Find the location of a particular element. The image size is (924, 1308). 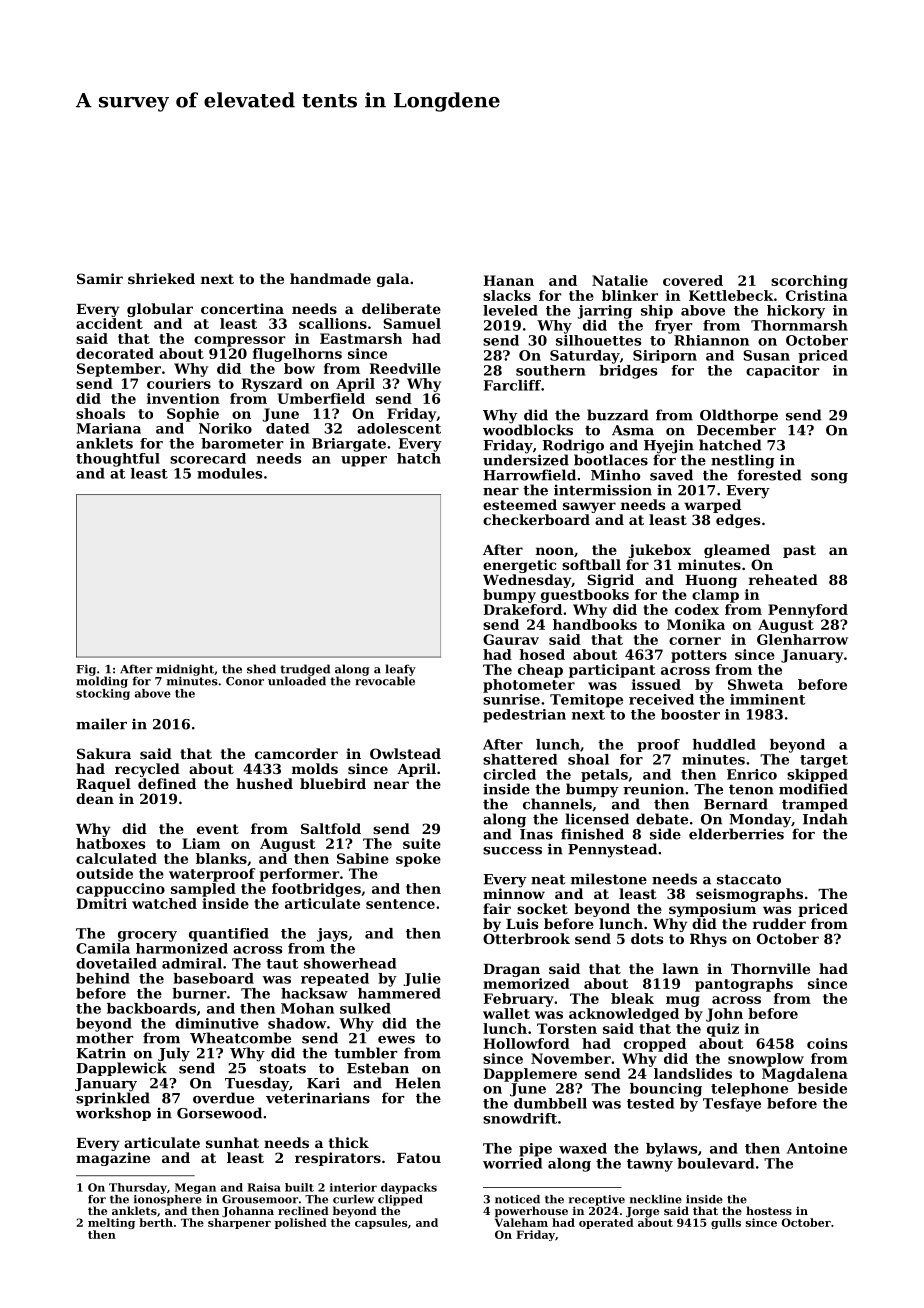

Rodrigo is located at coordinates (573, 446).
